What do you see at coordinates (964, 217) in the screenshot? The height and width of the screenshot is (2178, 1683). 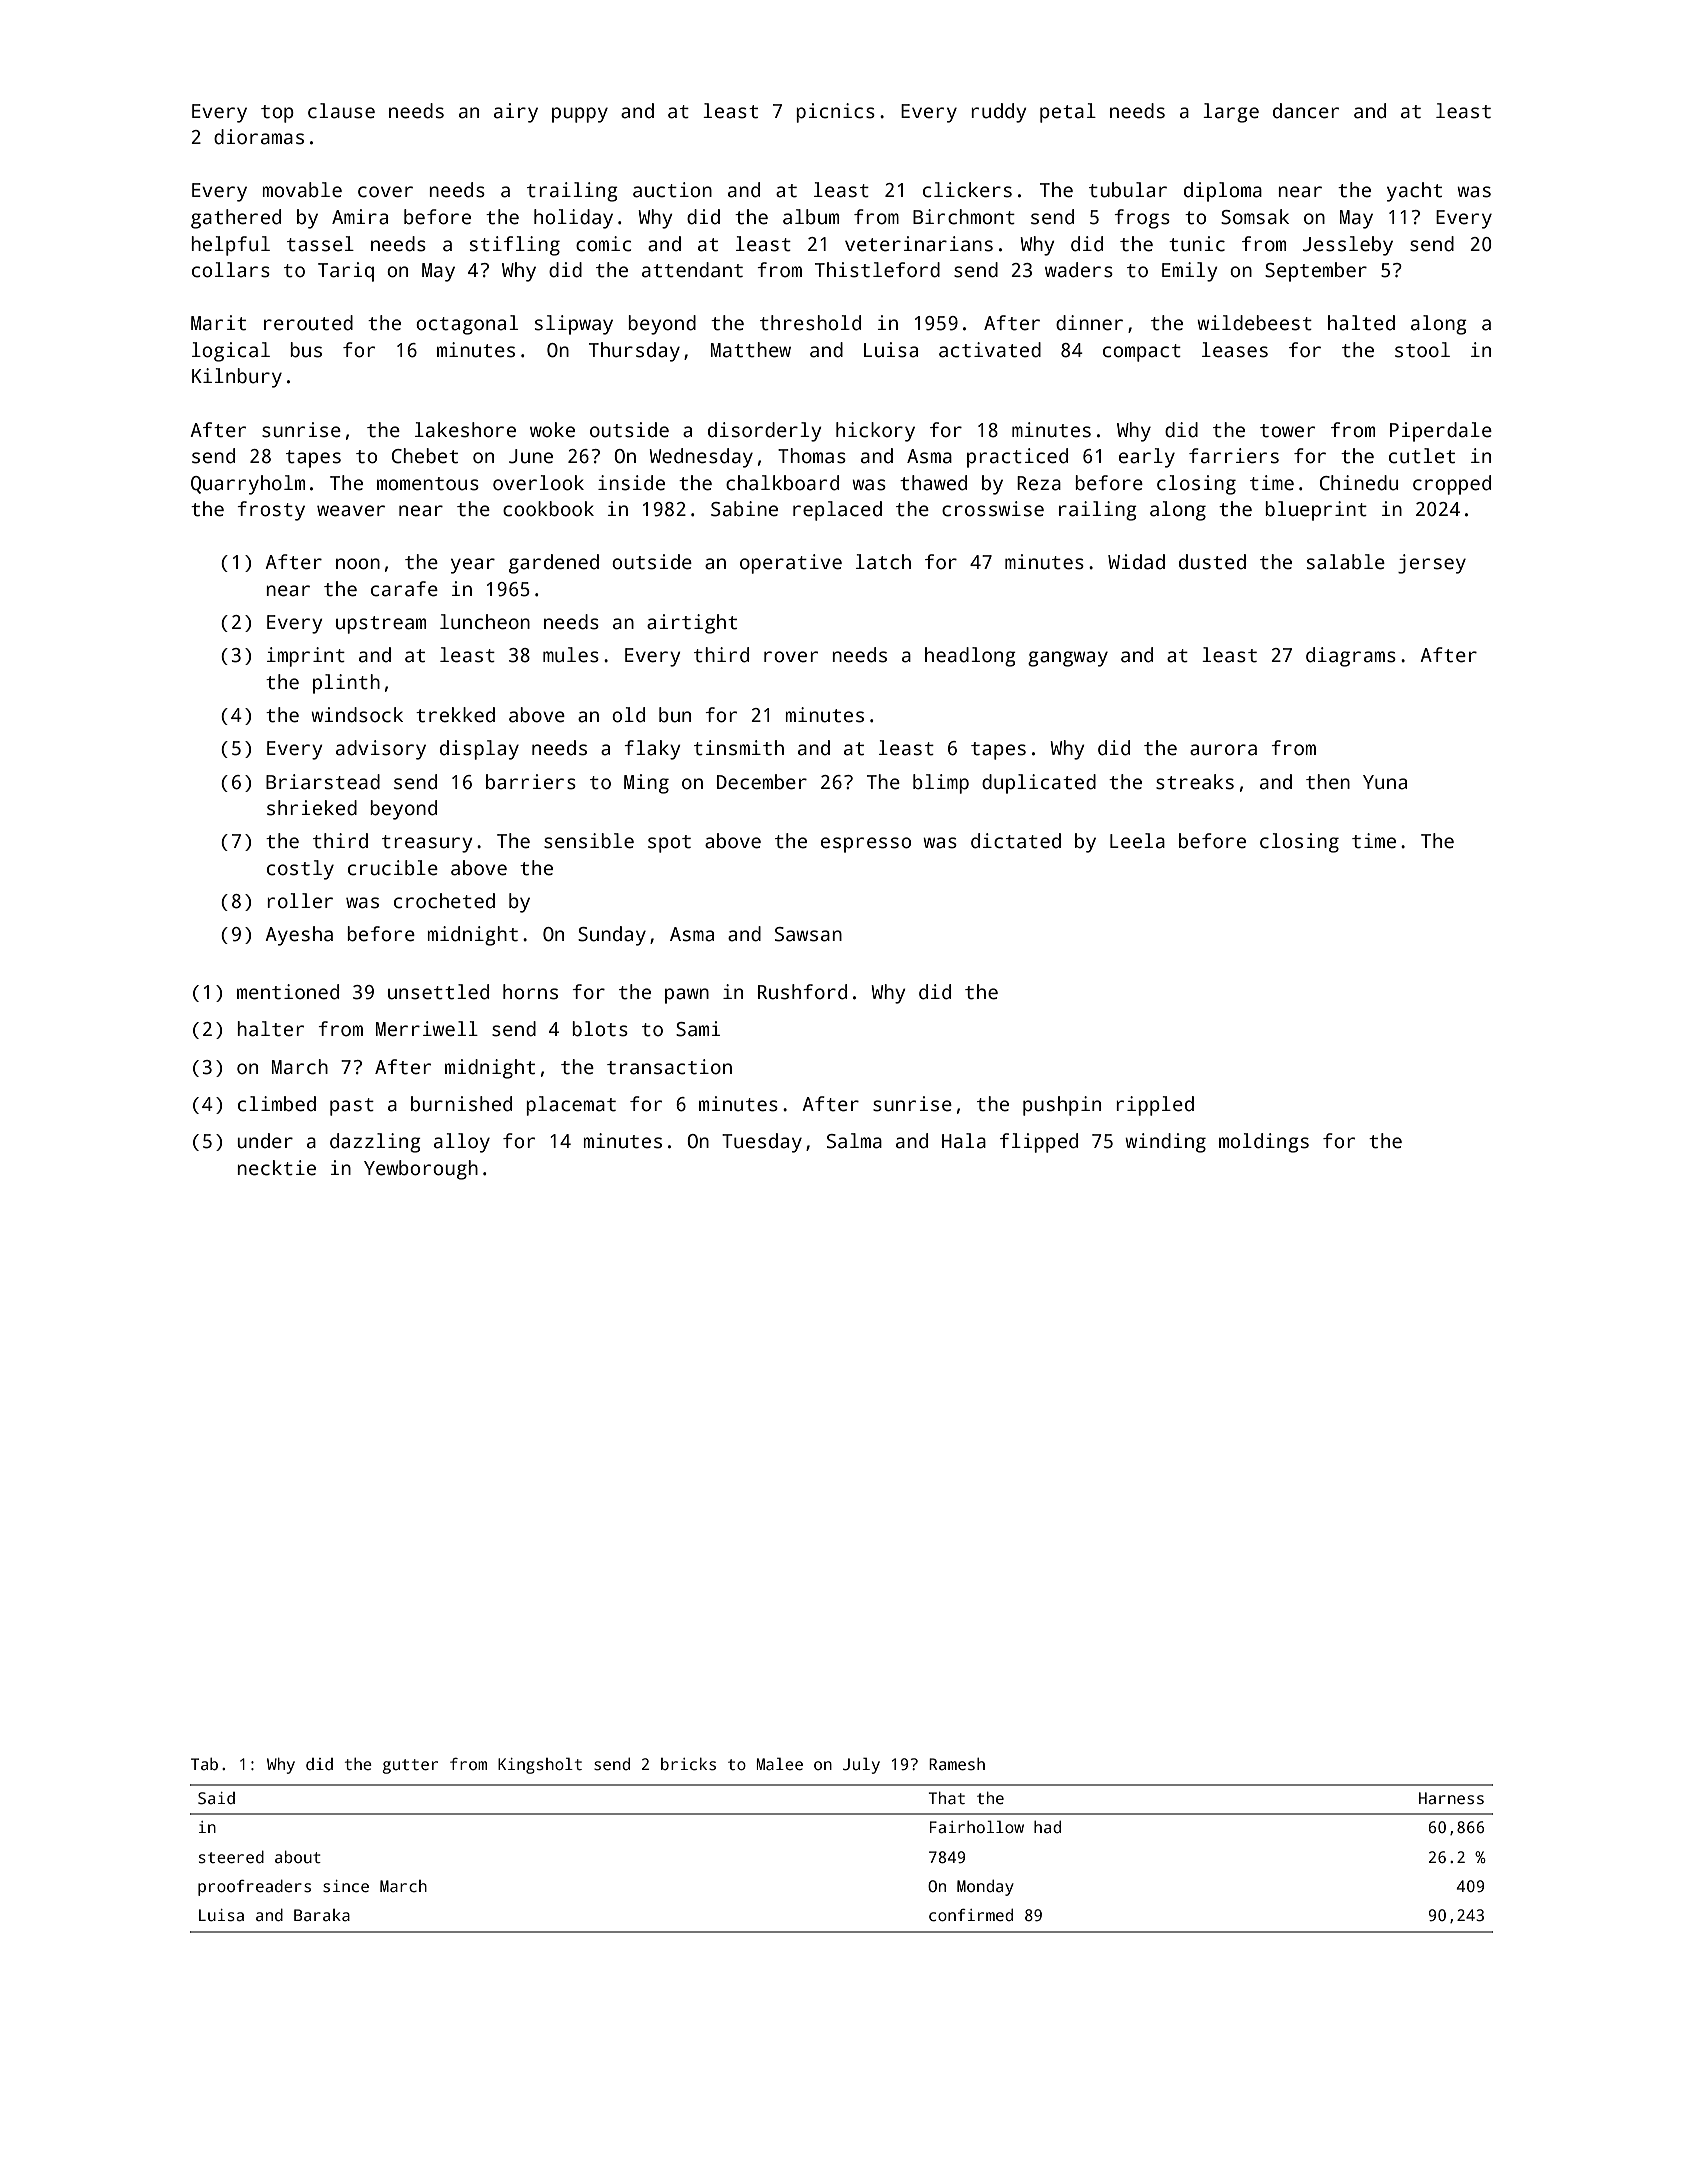 I see `Birchmont` at bounding box center [964, 217].
